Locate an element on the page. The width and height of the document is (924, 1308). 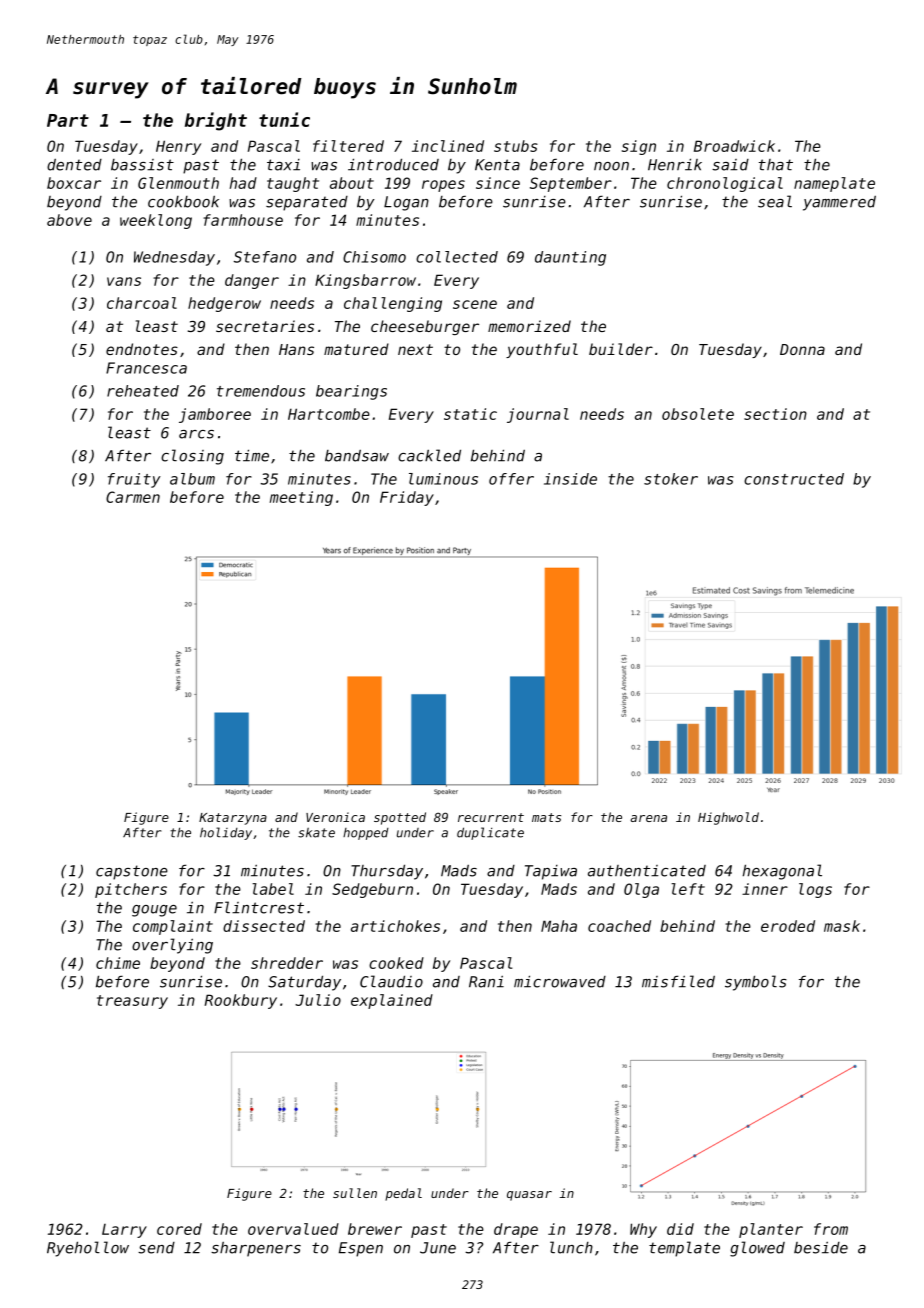
Henry is located at coordinates (178, 147).
